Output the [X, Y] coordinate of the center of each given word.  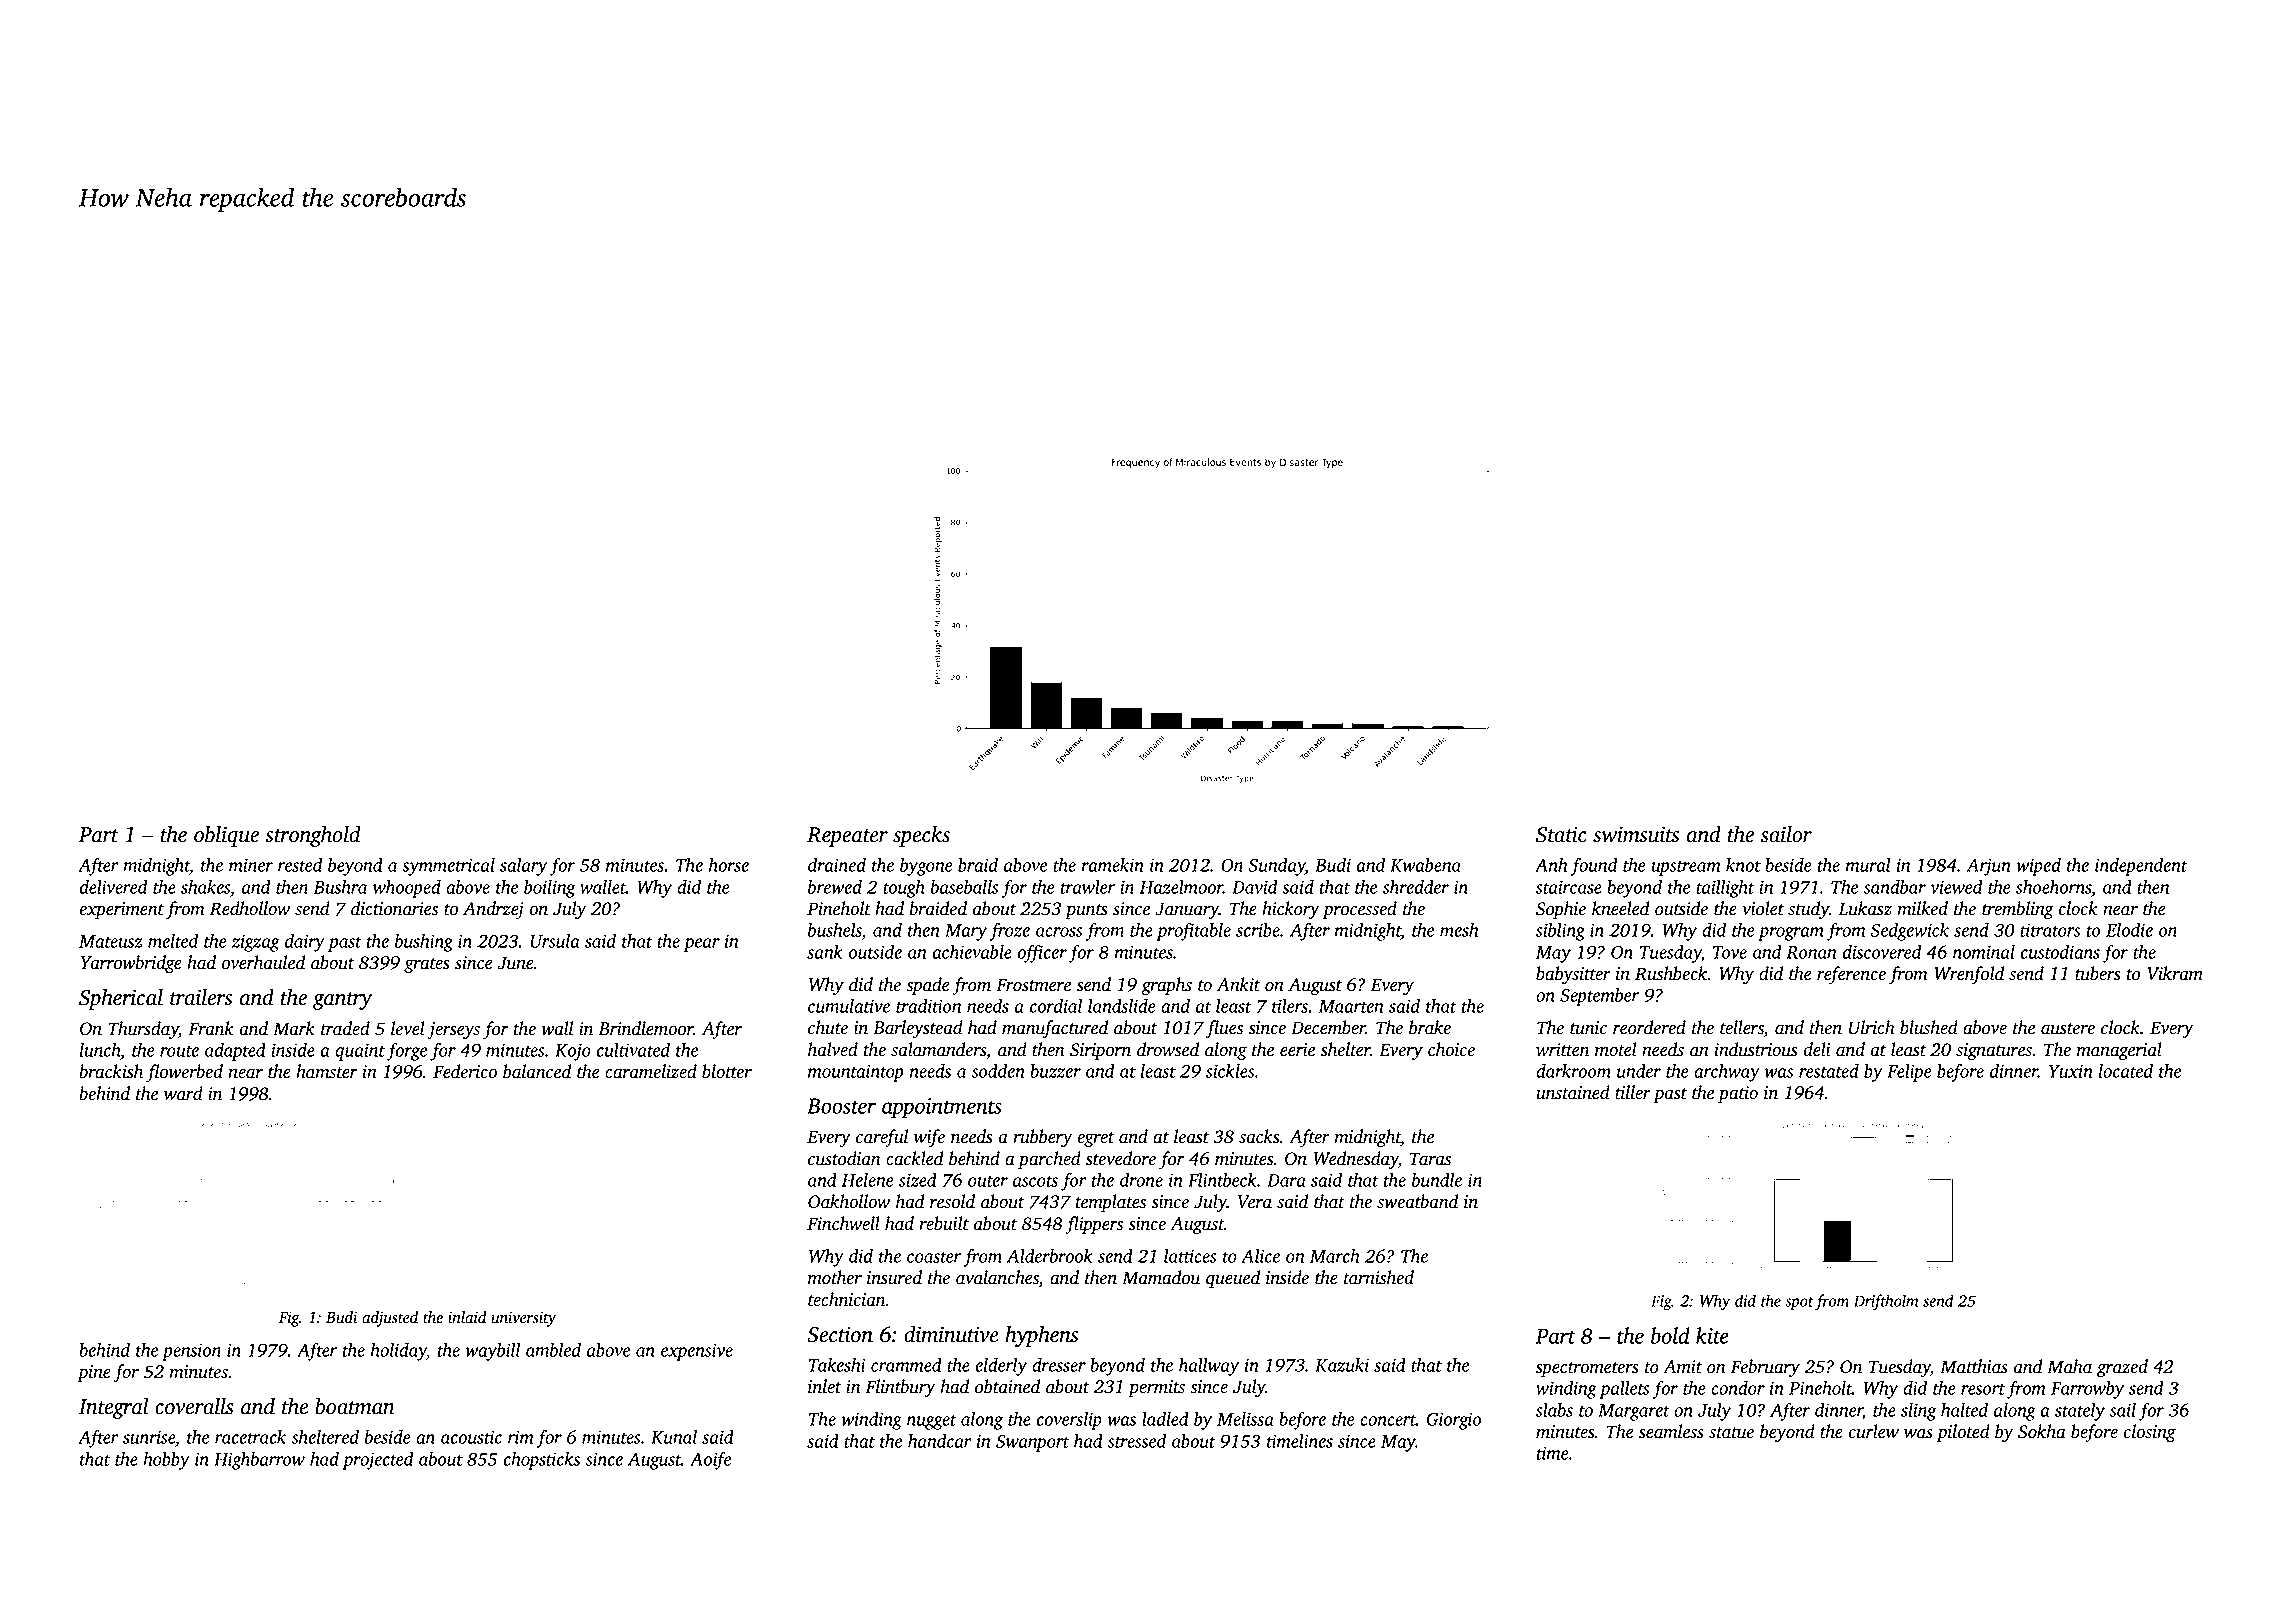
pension [191, 1352]
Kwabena [1425, 865]
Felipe [1909, 1073]
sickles [1230, 1071]
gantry [342, 1001]
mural [1868, 865]
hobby [166, 1461]
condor [1738, 1388]
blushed [1929, 1027]
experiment [121, 910]
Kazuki [1342, 1365]
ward [183, 1093]
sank [825, 952]
